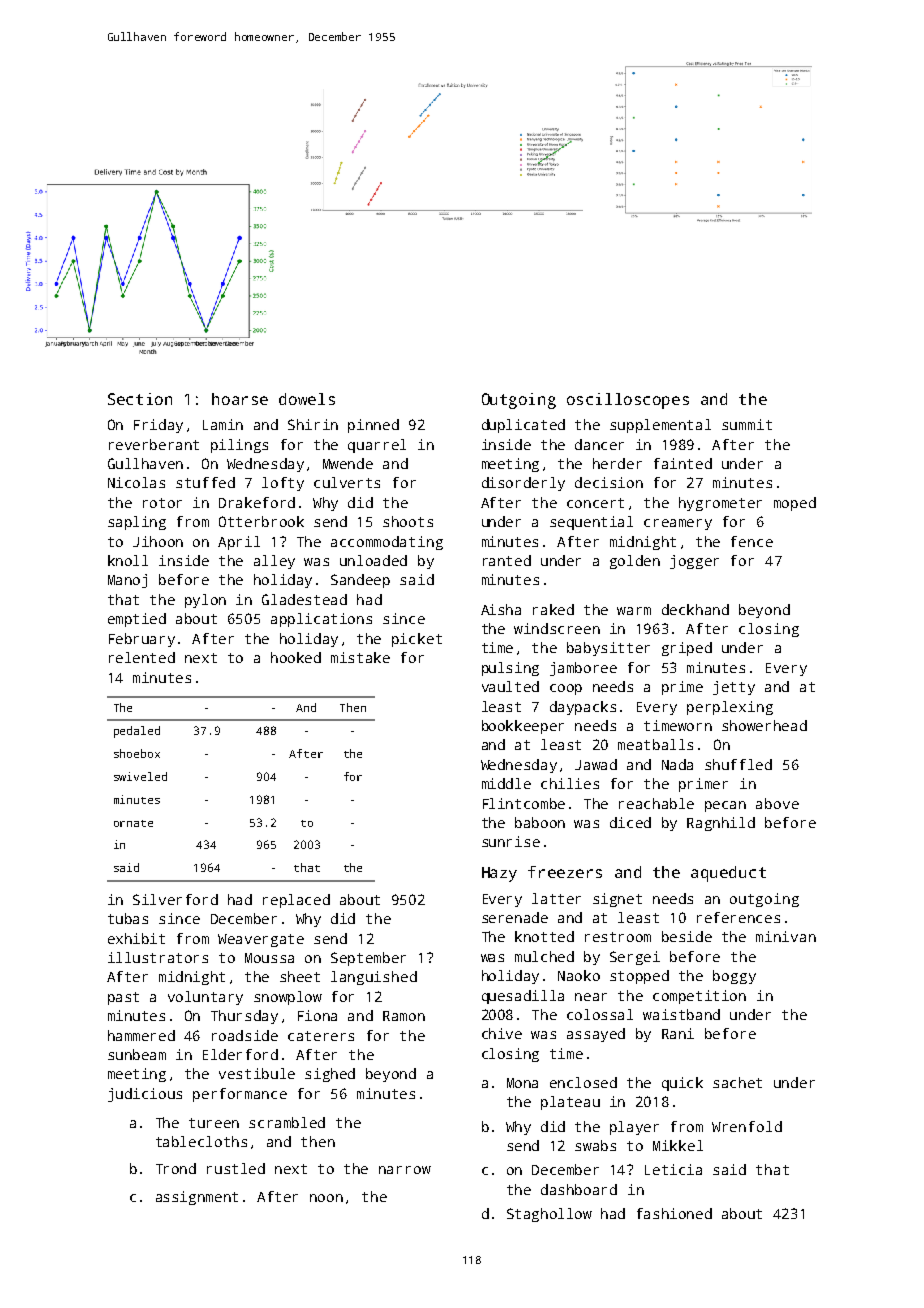  I want to click on duplicated, so click(523, 426).
